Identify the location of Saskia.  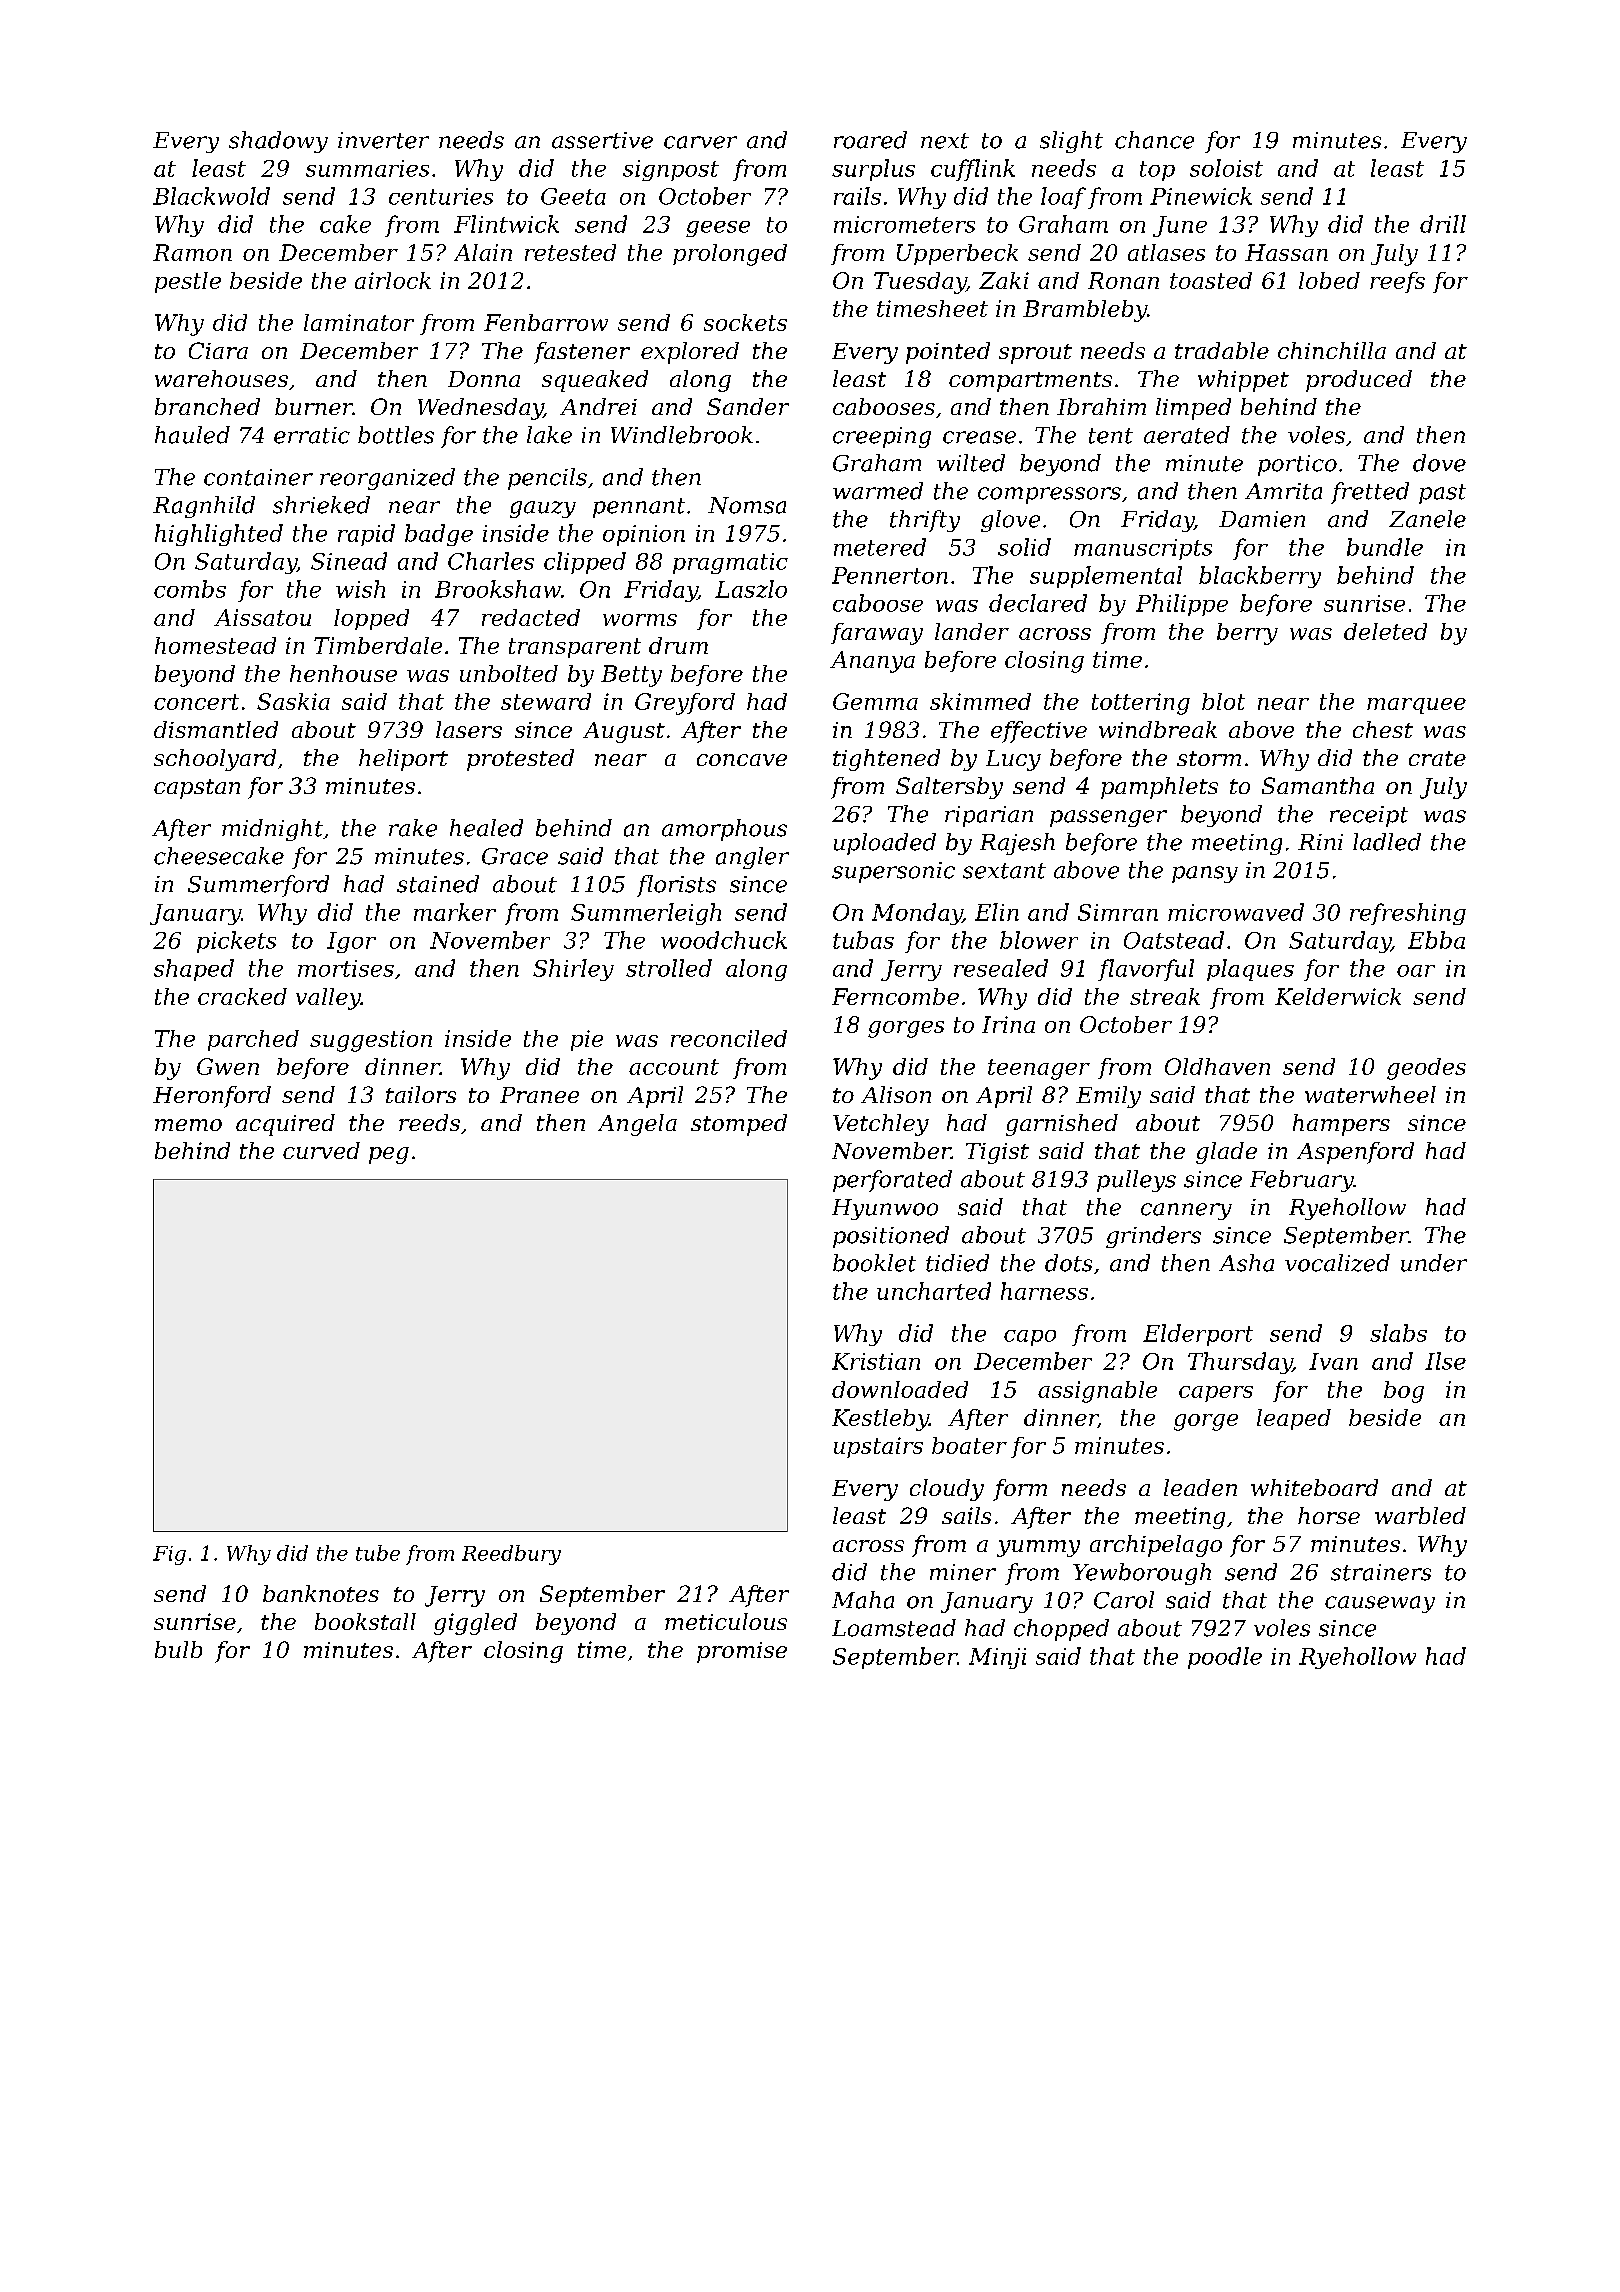
(293, 701).
